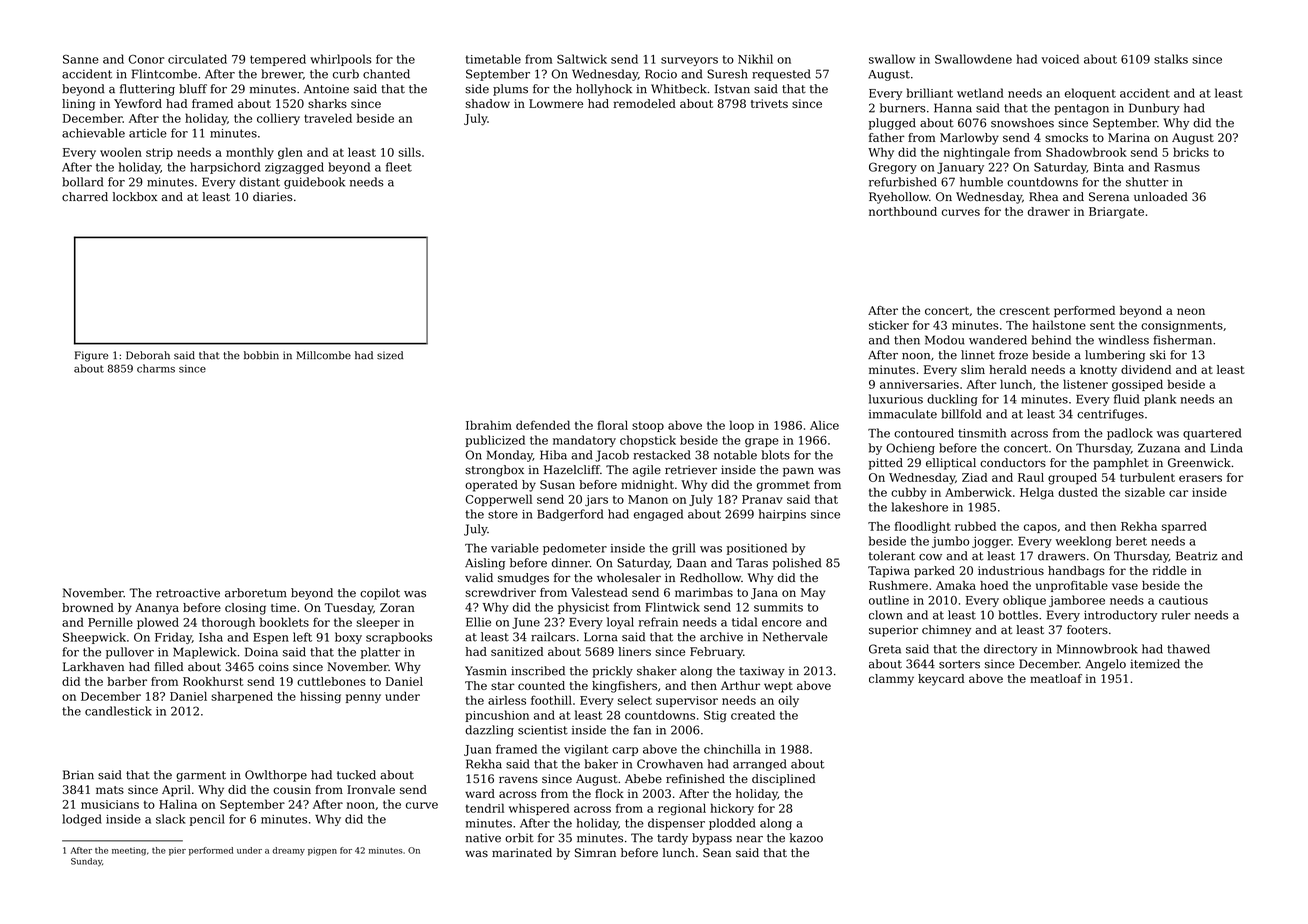 Image resolution: width=1308 pixels, height=924 pixels. What do you see at coordinates (88, 607) in the document?
I see `browned` at bounding box center [88, 607].
